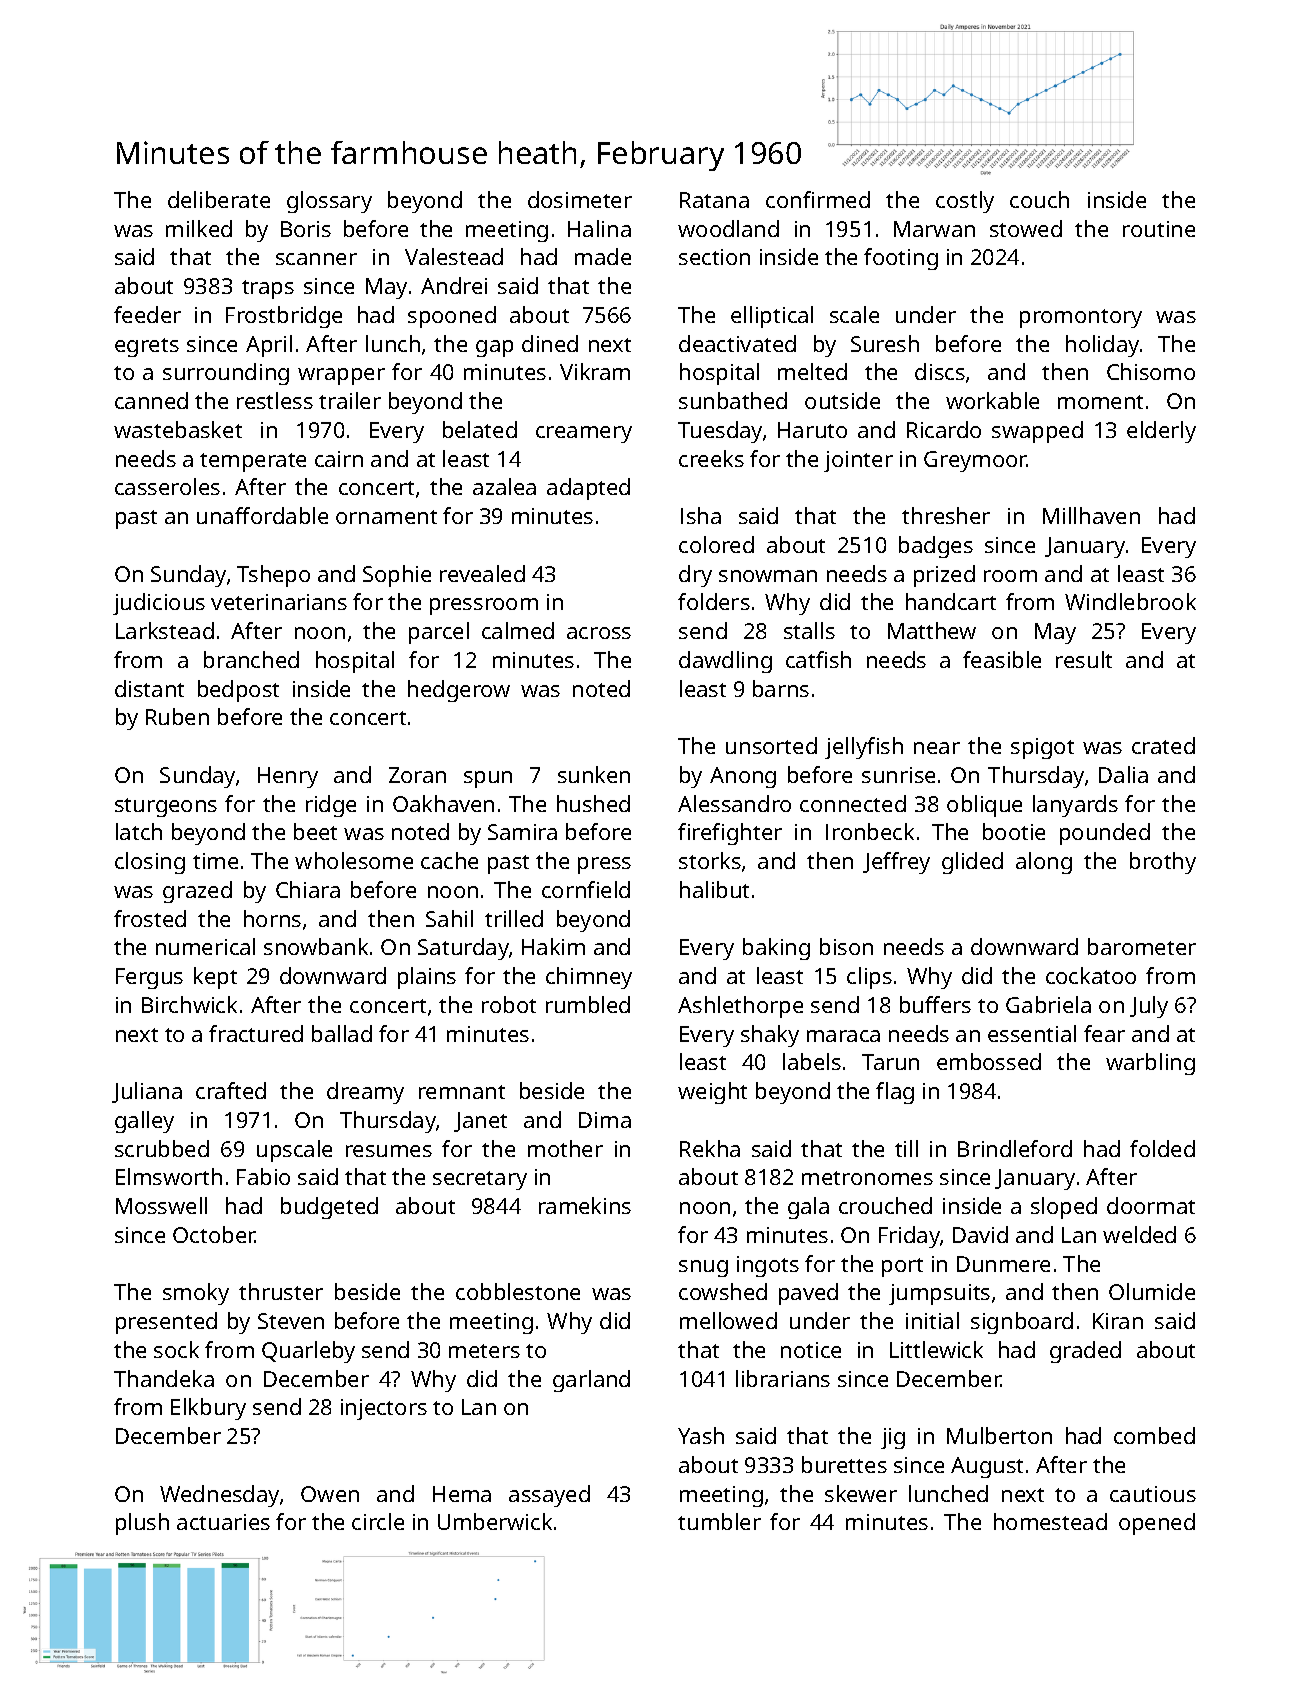 The height and width of the document is (1696, 1311). What do you see at coordinates (378, 1521) in the document?
I see `circle` at bounding box center [378, 1521].
